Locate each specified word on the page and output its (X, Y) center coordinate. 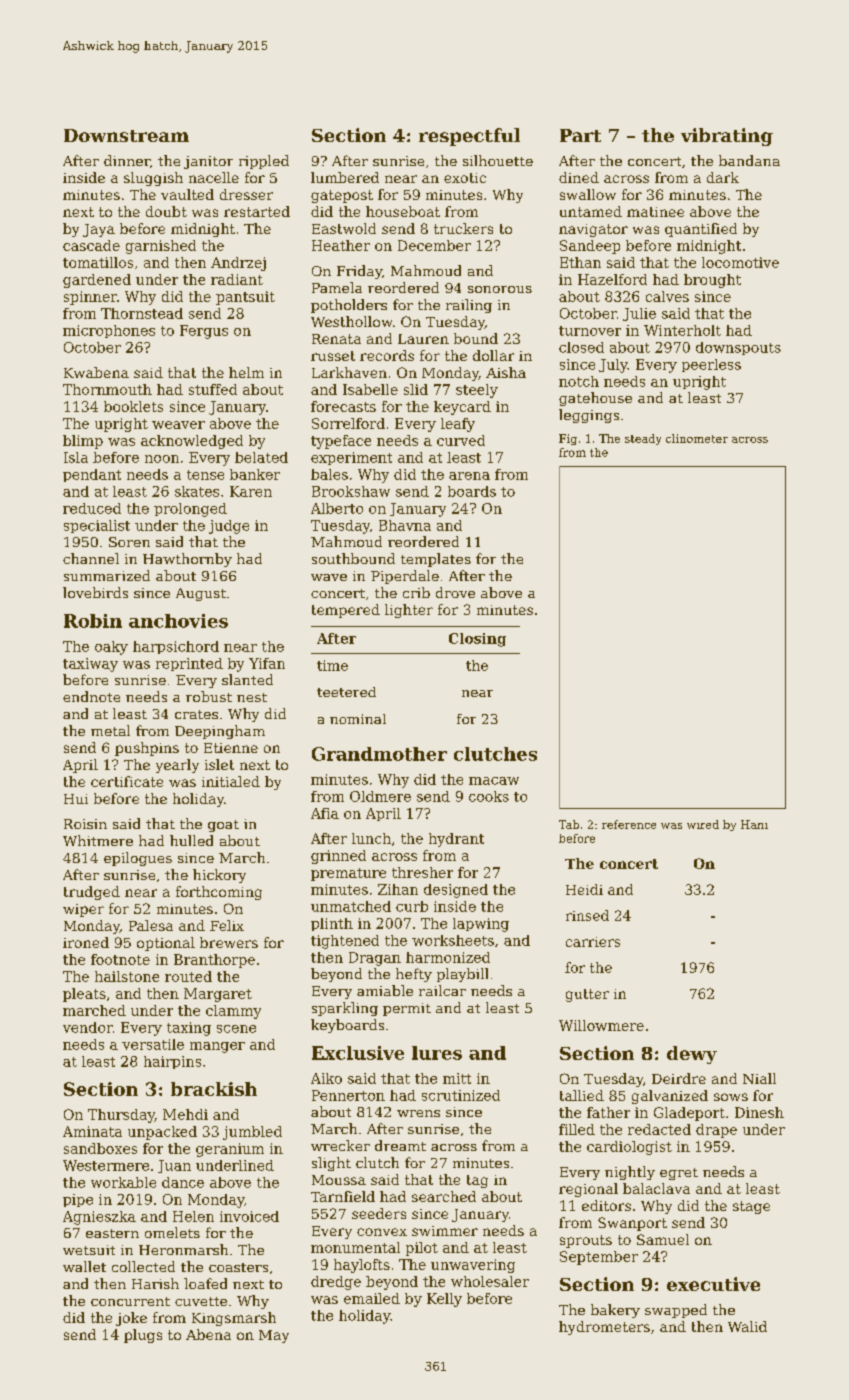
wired (703, 824)
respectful (469, 137)
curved (461, 440)
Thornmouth (107, 389)
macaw (494, 781)
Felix (227, 925)
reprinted (189, 664)
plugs (143, 1336)
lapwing (481, 925)
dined (579, 177)
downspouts (738, 348)
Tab (569, 824)
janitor (208, 162)
